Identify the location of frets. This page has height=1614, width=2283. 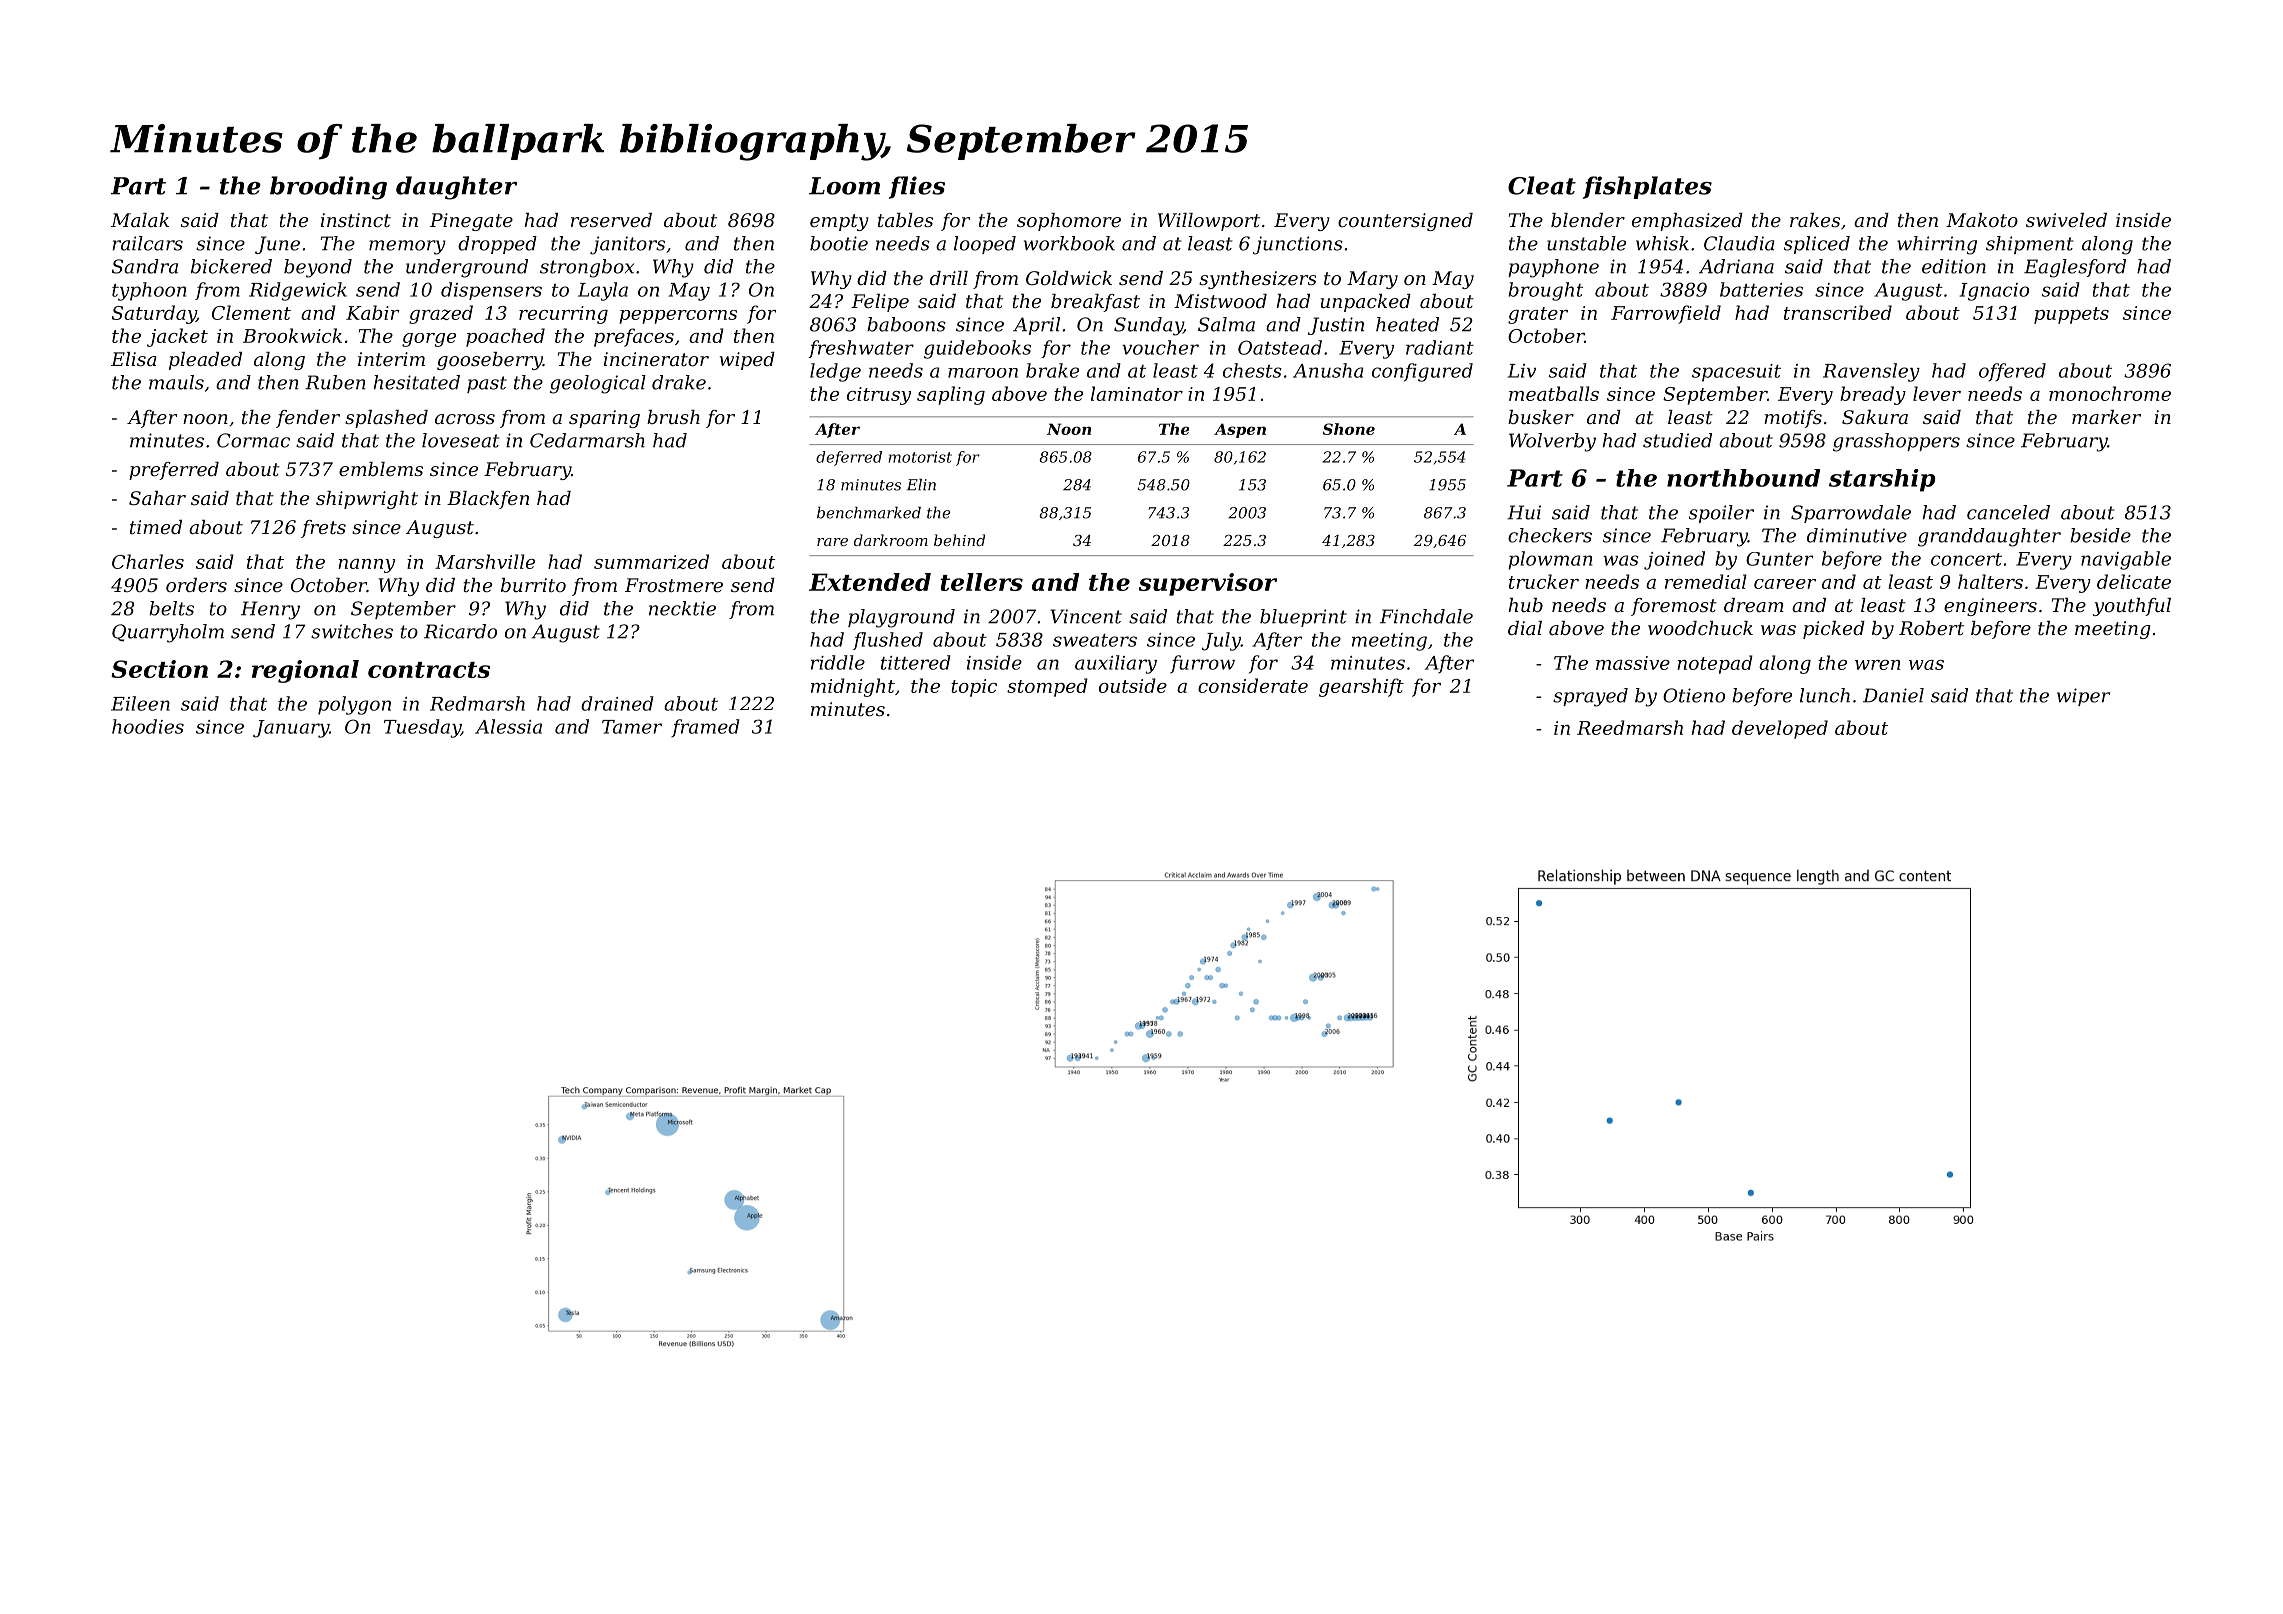
(323, 529).
